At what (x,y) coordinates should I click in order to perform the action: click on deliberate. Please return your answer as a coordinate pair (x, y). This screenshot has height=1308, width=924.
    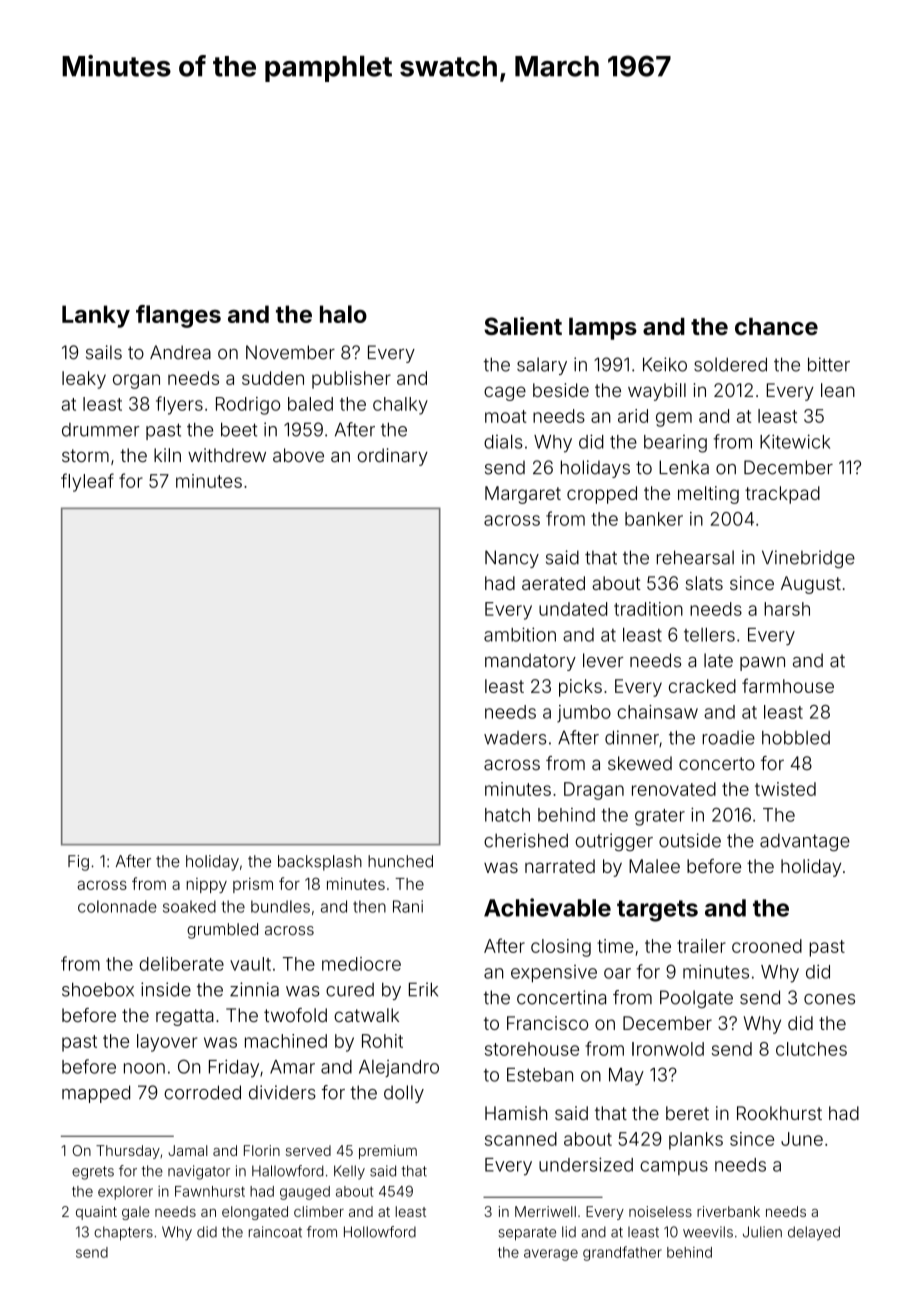
    Looking at the image, I should click on (181, 964).
